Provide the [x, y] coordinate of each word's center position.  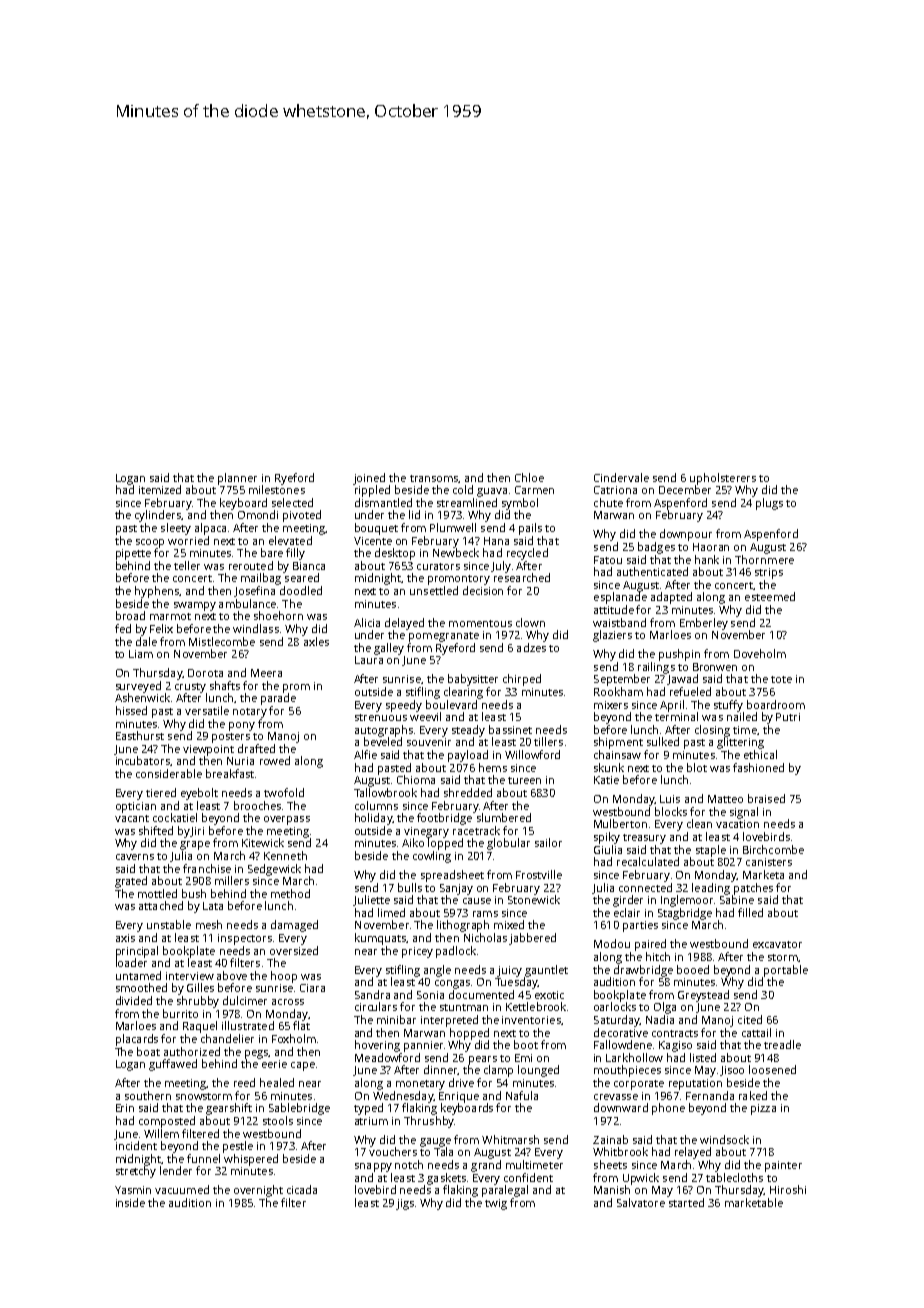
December [685, 489]
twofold [284, 792]
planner [237, 479]
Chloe [529, 477]
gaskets [446, 1179]
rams [485, 914]
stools [278, 1120]
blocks [671, 811]
